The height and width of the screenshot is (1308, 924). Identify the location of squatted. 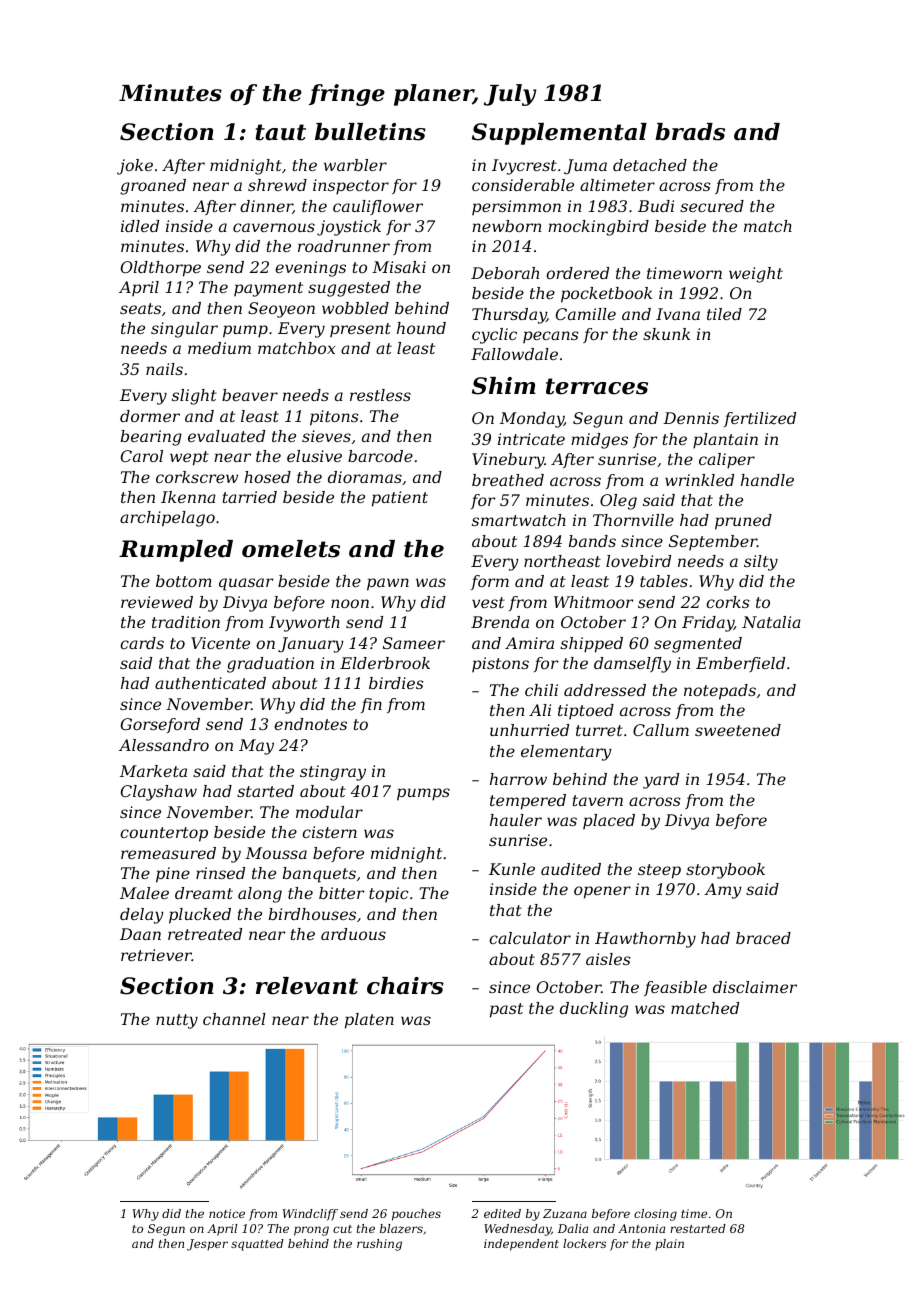
(257, 1245).
